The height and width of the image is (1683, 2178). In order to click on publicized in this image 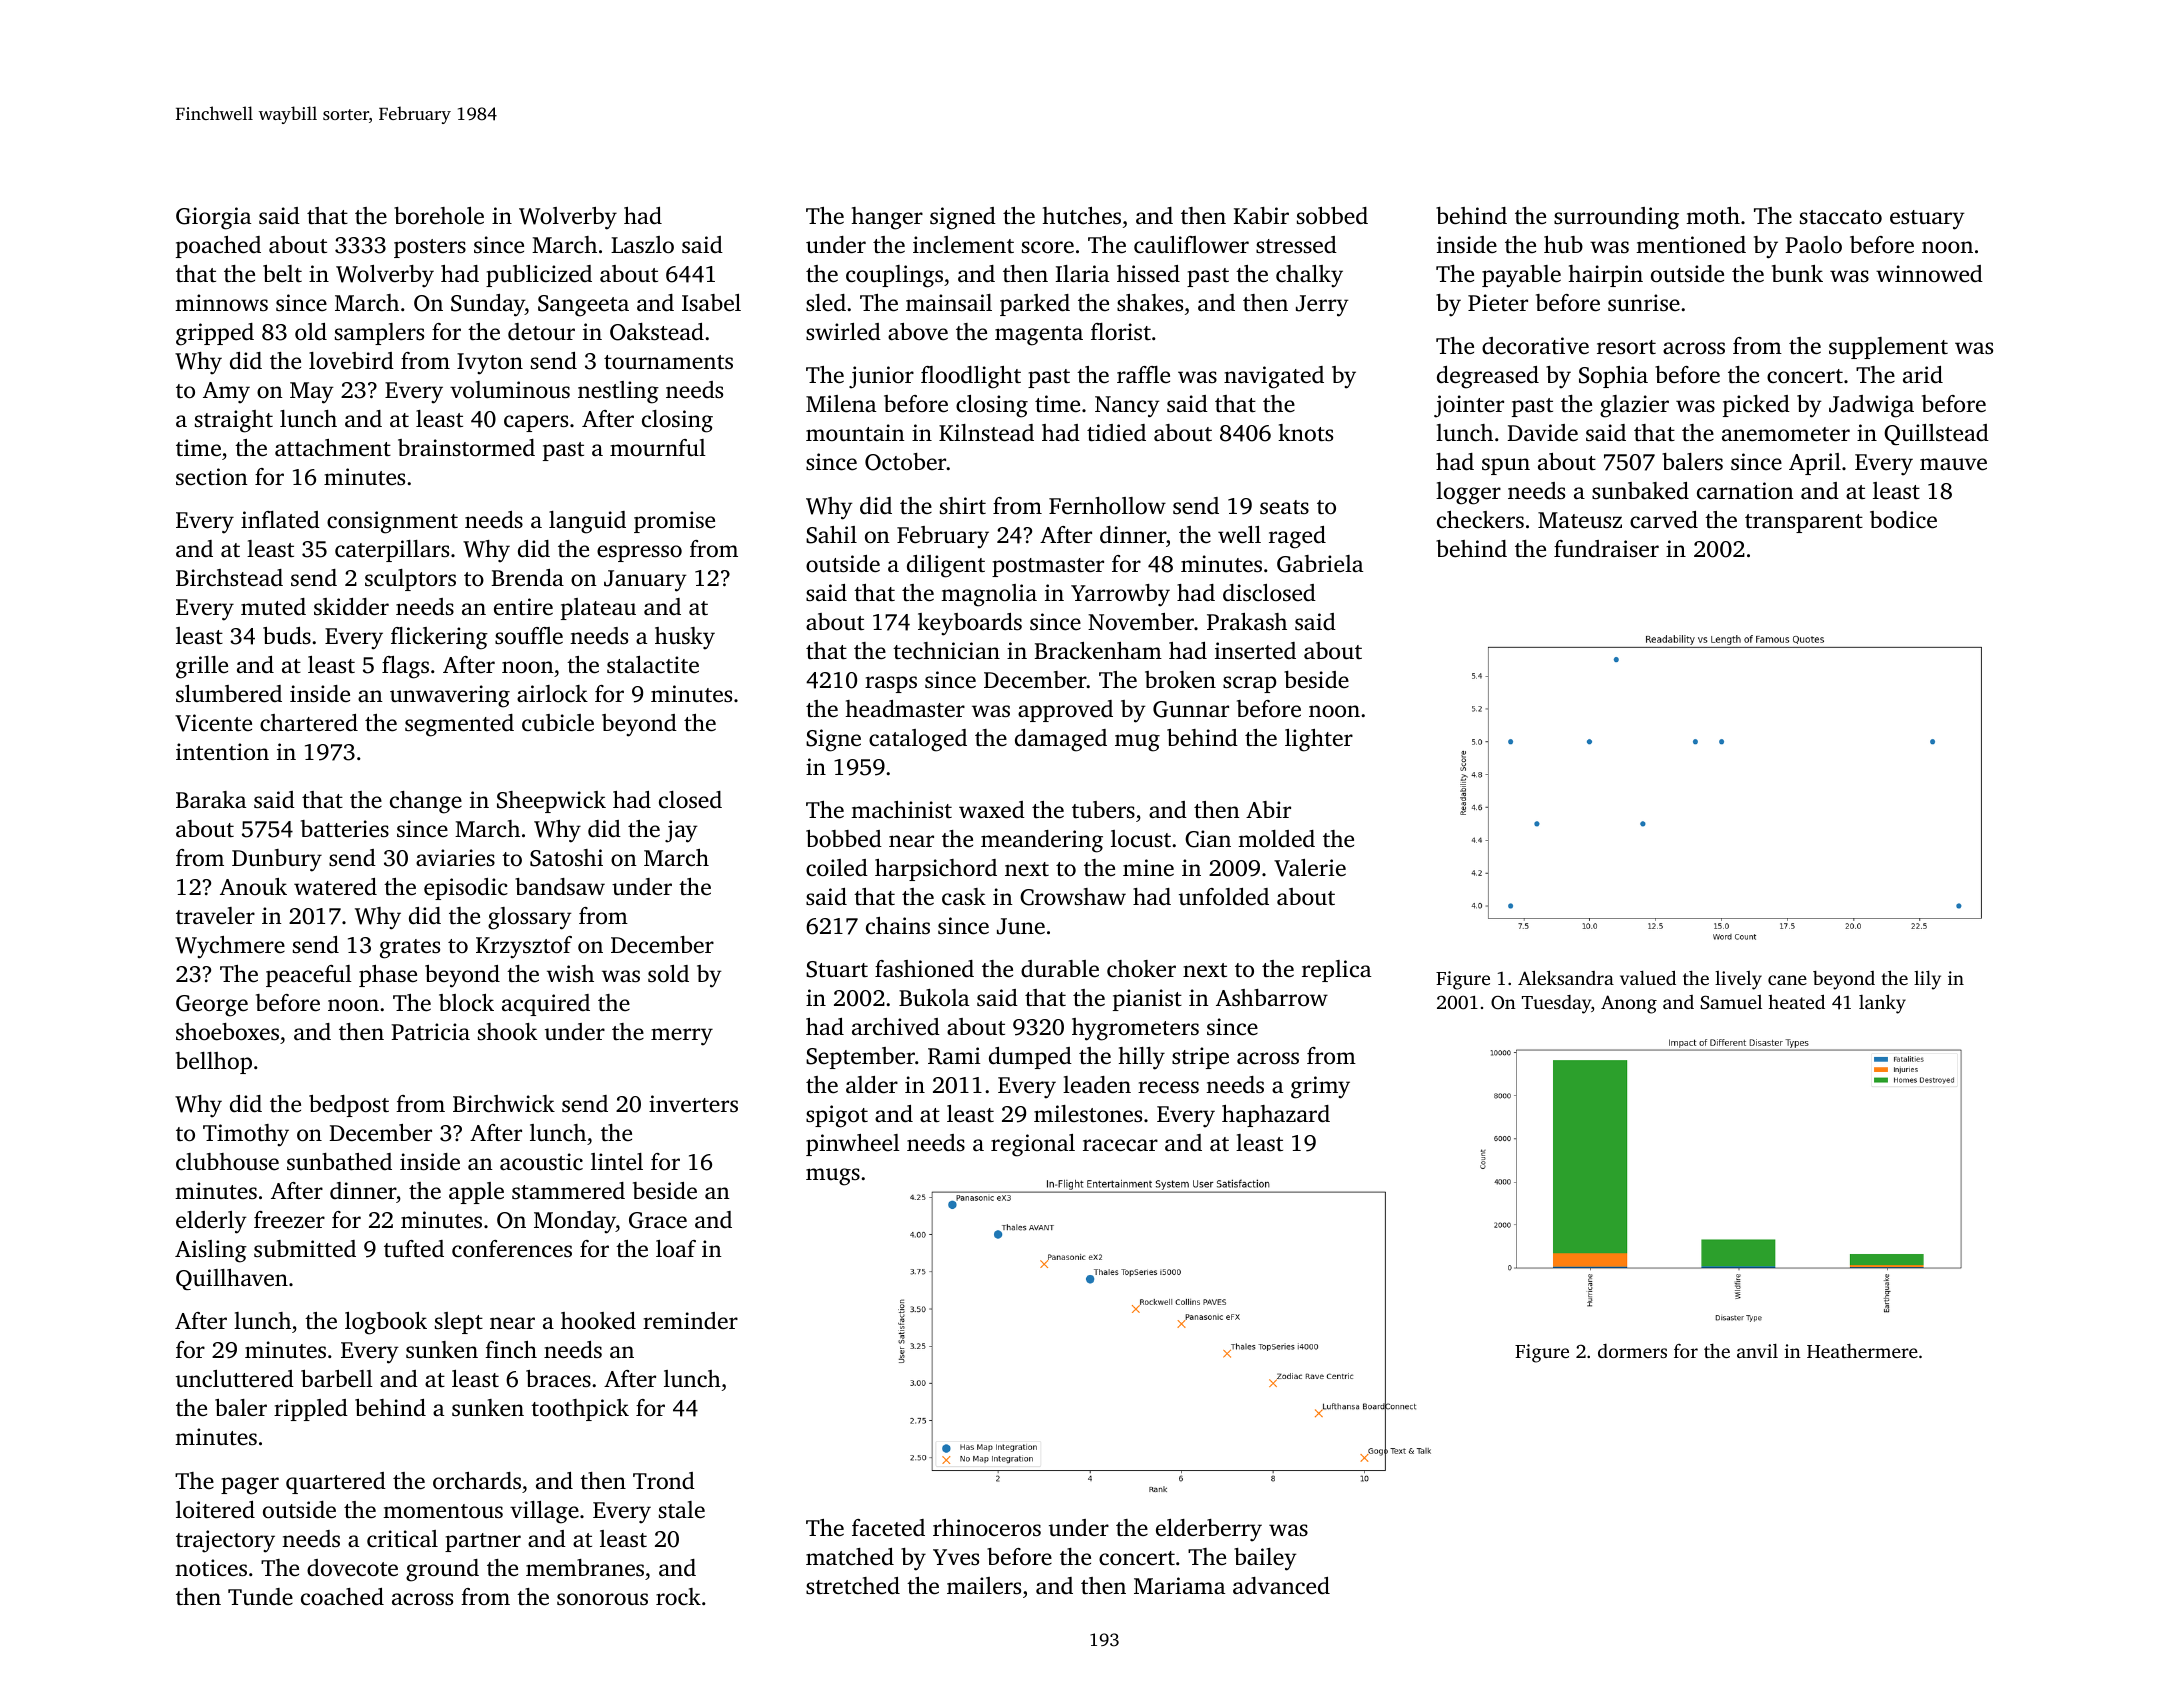, I will do `click(539, 276)`.
